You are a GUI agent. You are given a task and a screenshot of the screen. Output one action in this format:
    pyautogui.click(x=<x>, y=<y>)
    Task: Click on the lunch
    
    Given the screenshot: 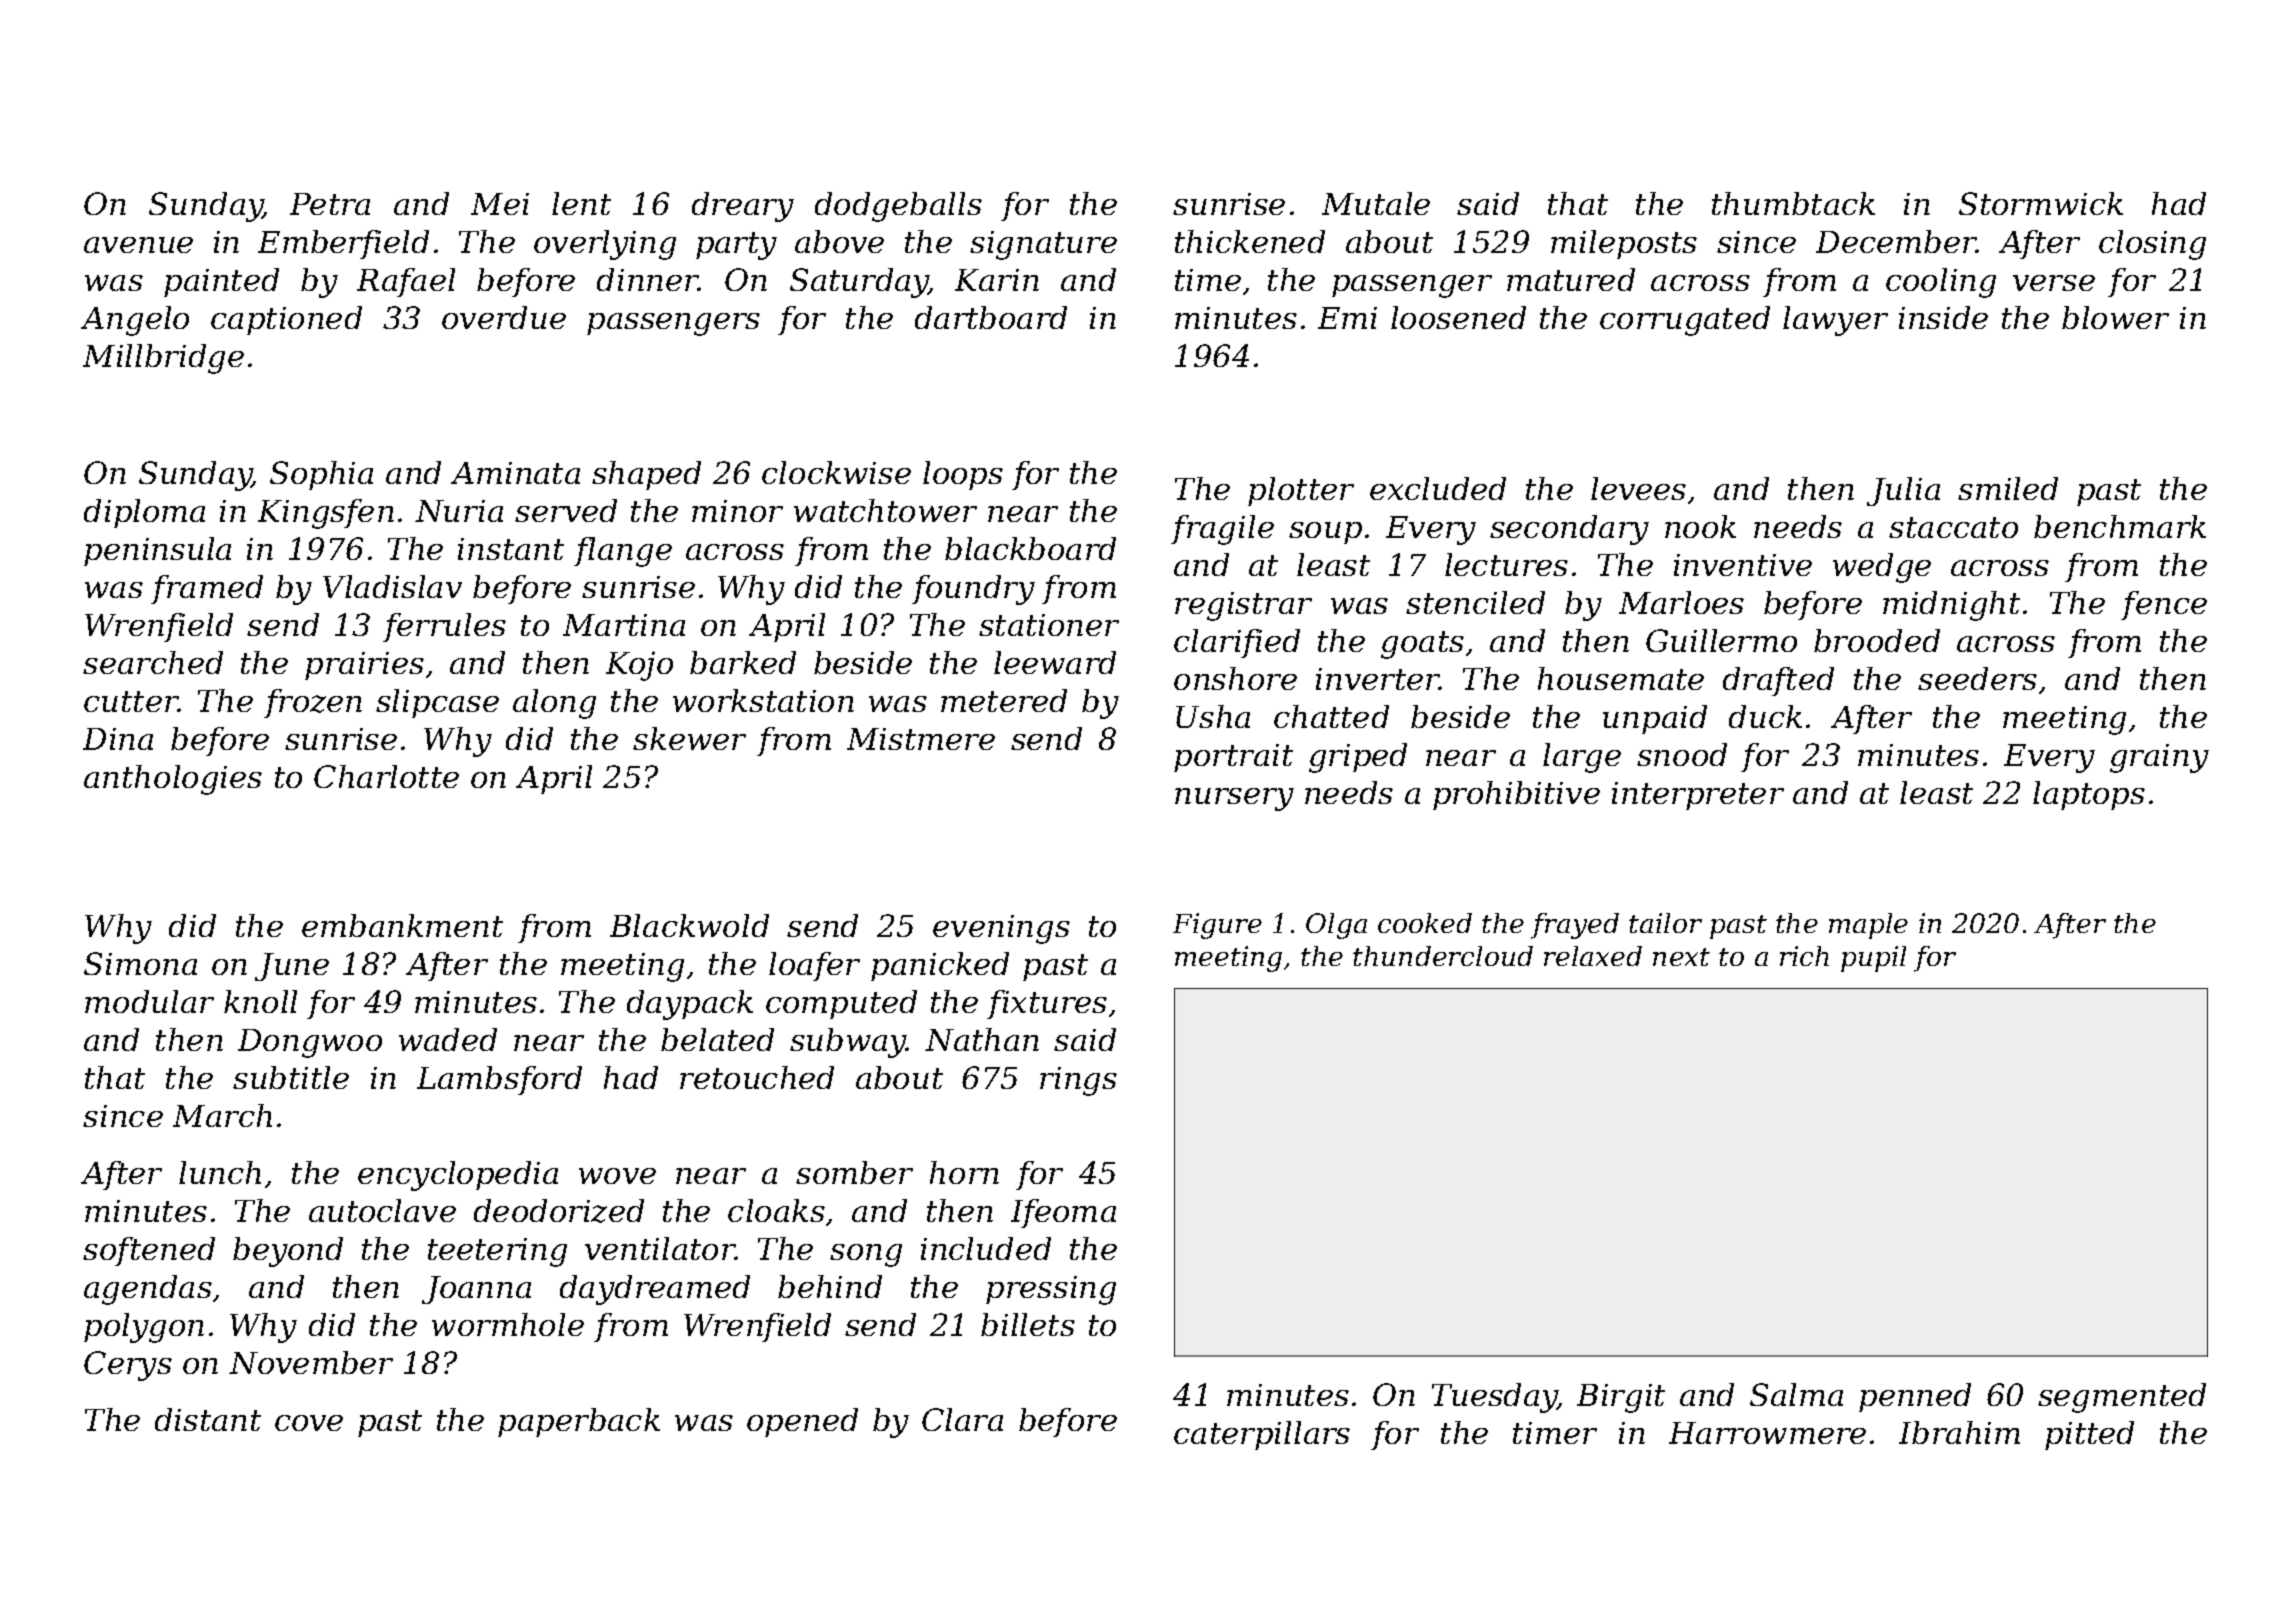 What is the action you would take?
    pyautogui.click(x=220, y=1172)
